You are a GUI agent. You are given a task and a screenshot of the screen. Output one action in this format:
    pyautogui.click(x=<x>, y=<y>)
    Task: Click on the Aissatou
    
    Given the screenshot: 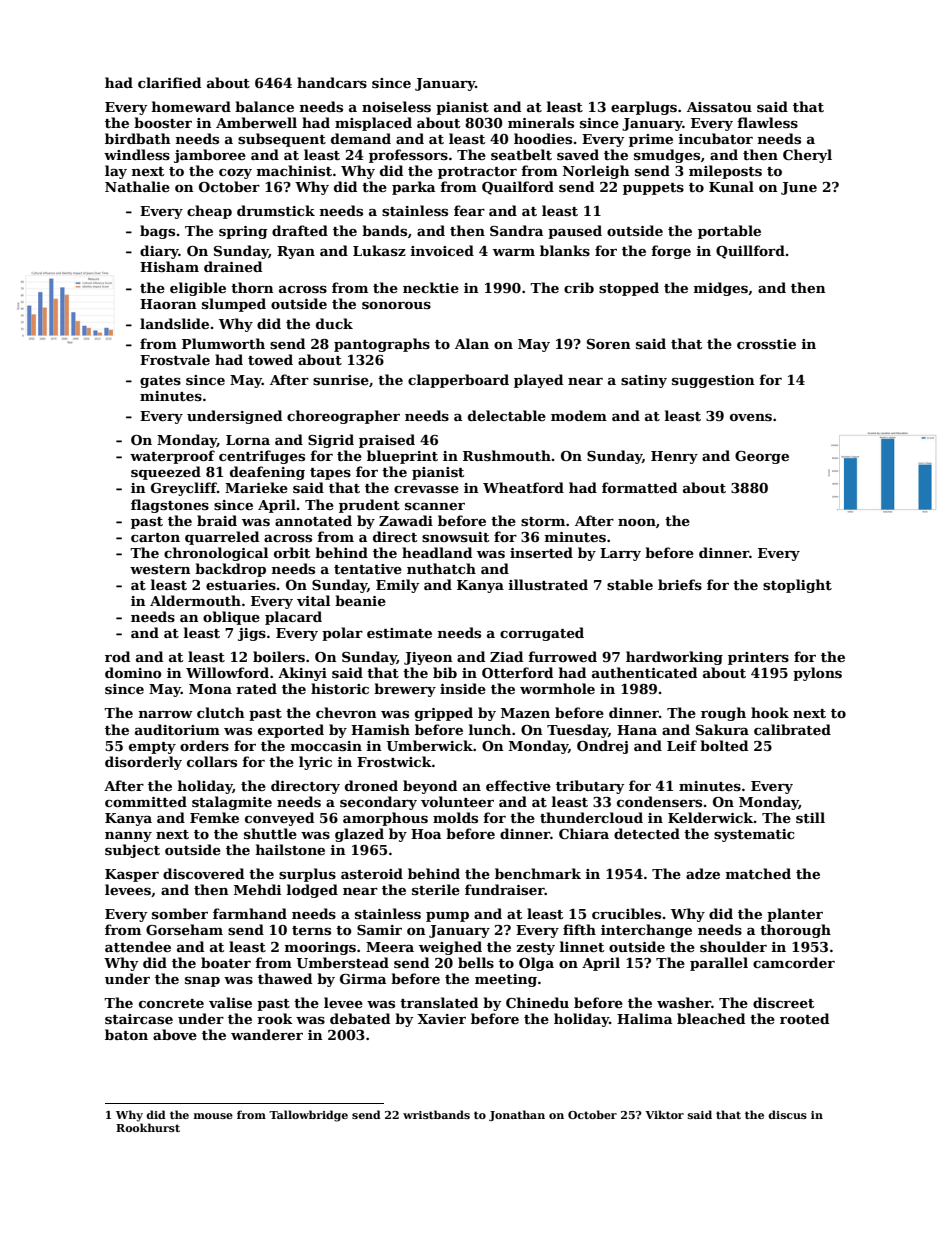 What is the action you would take?
    pyautogui.click(x=719, y=107)
